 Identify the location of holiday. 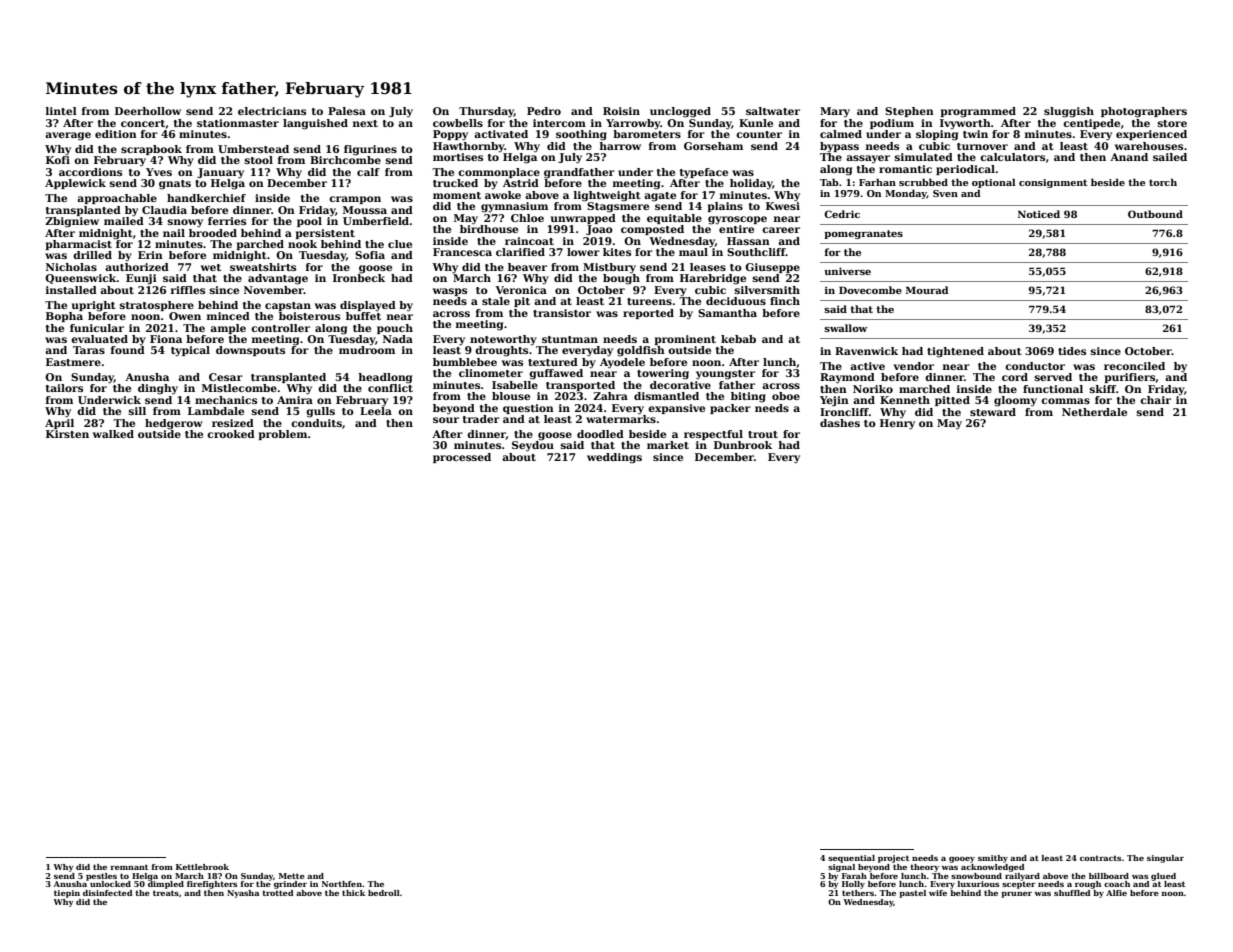
(751, 184).
